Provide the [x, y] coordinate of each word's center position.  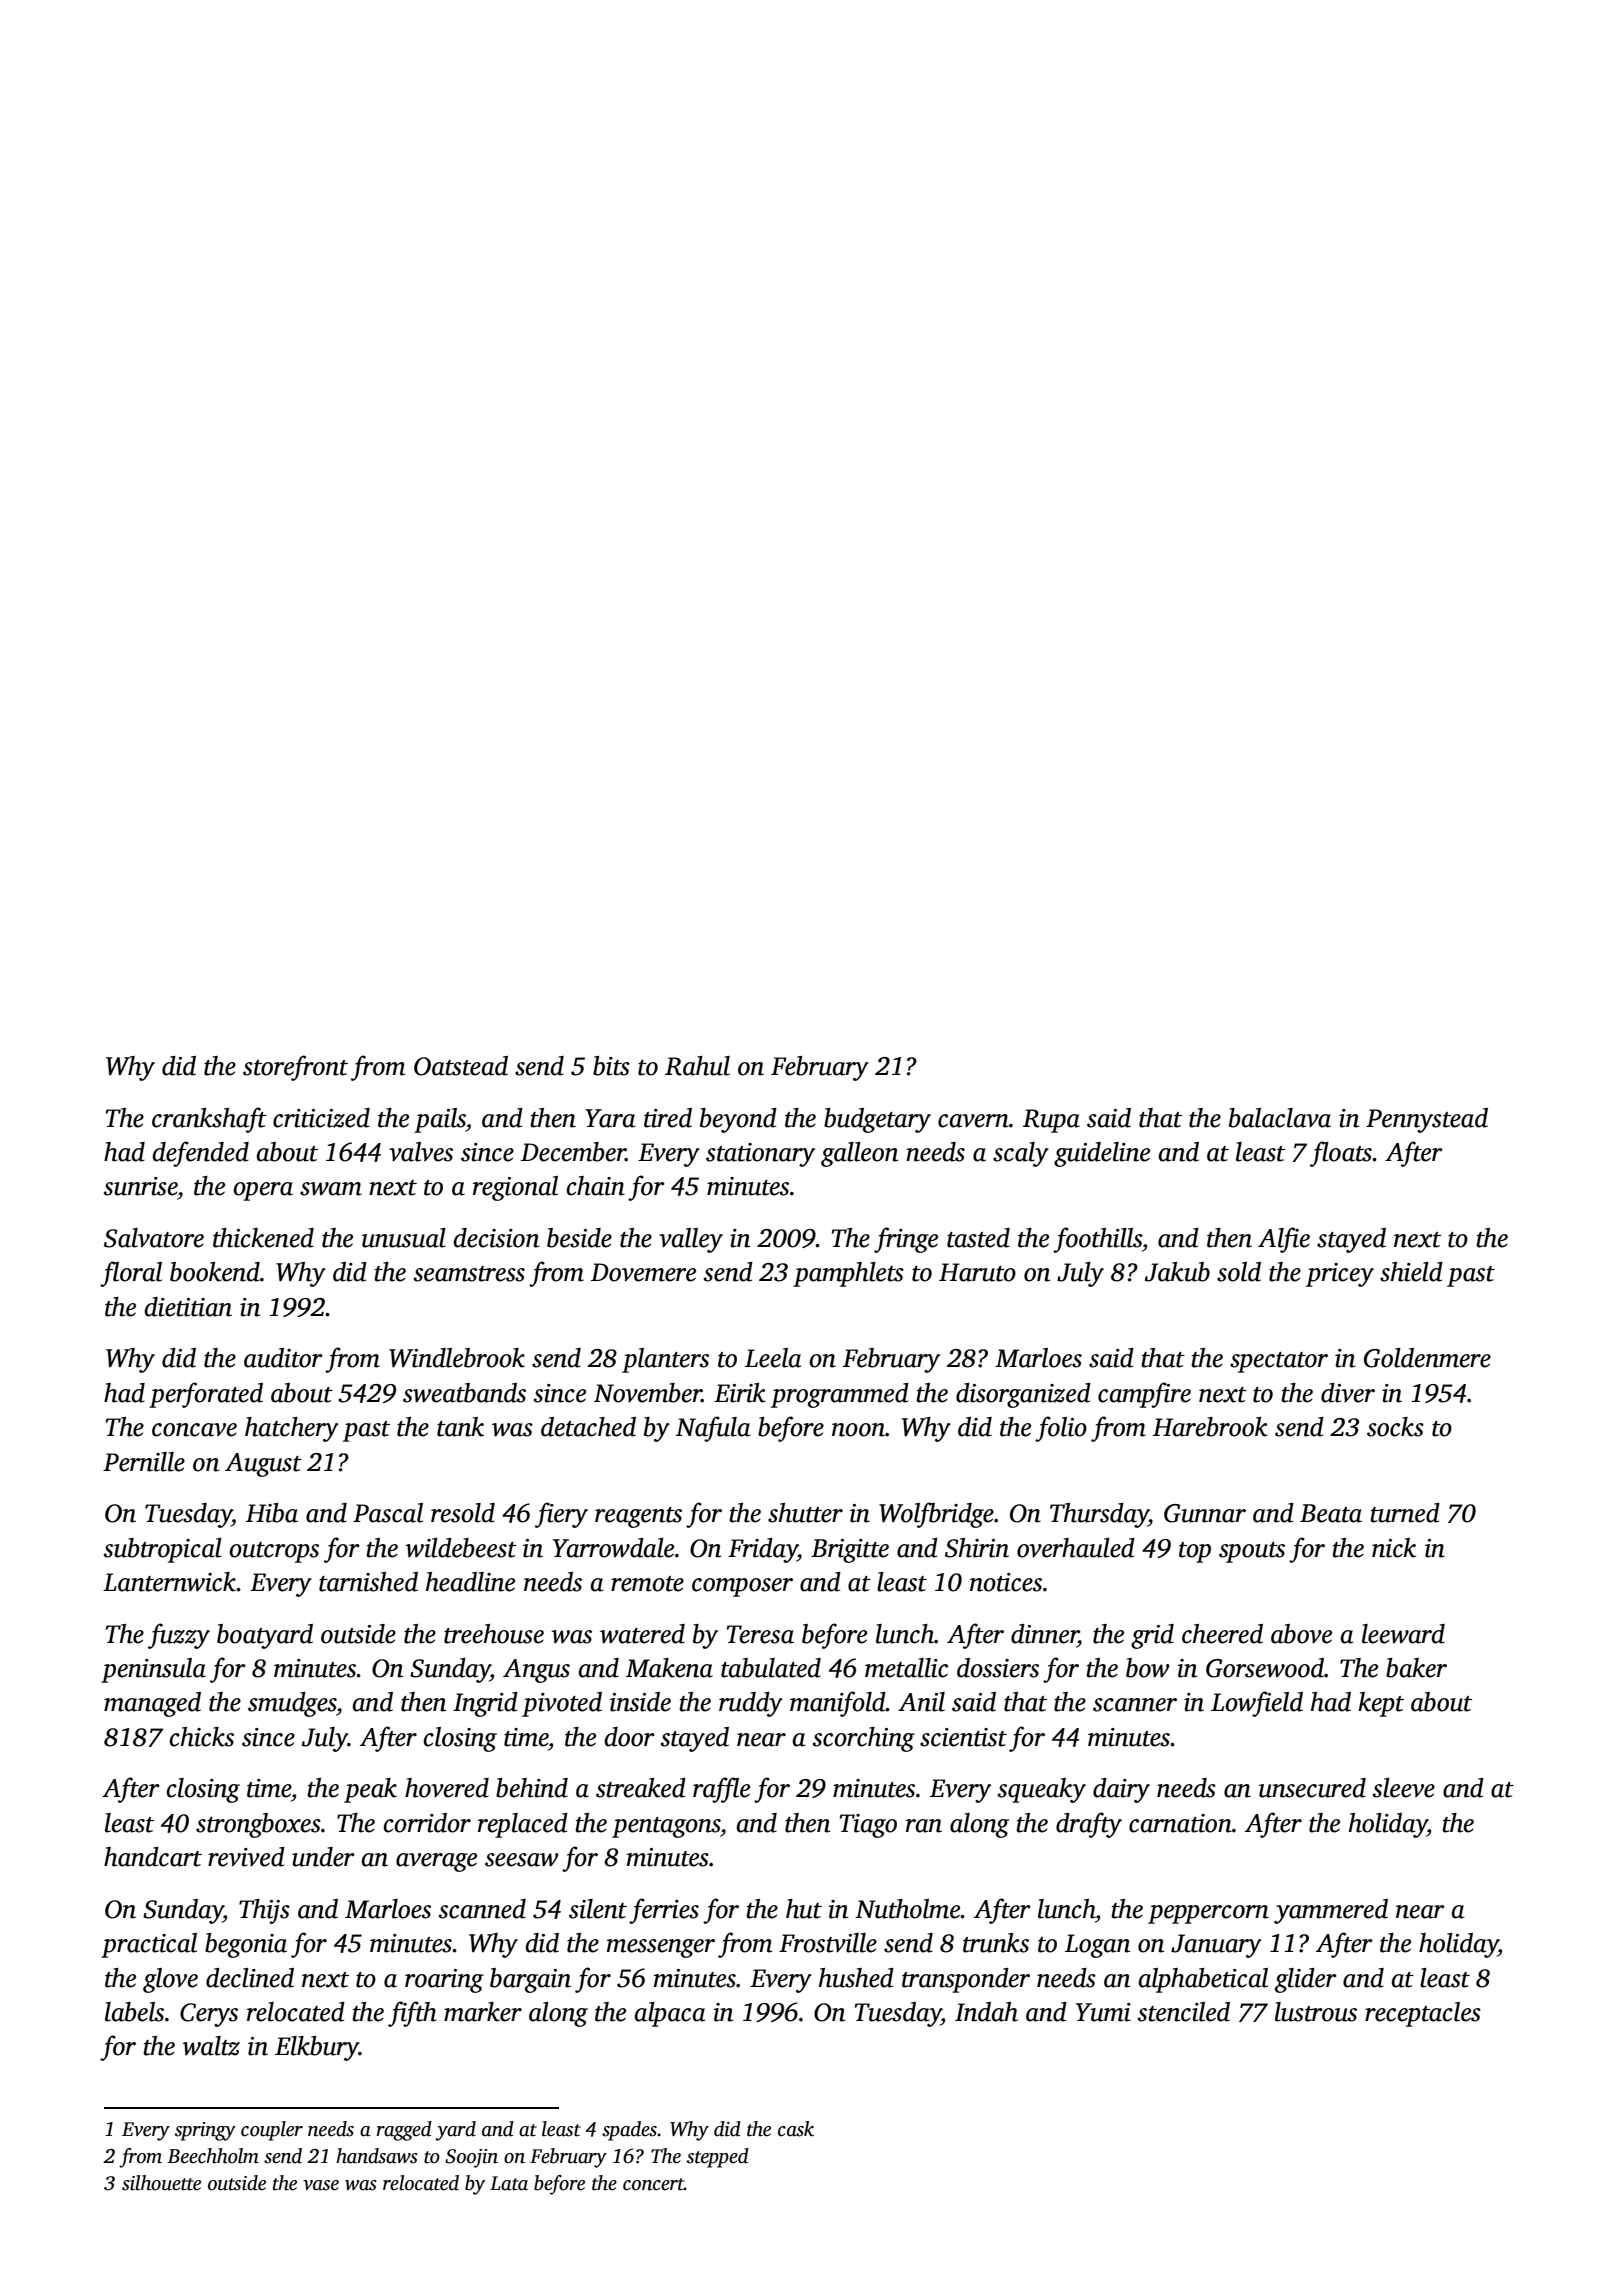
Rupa [1051, 1121]
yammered [1331, 1911]
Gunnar [1205, 1513]
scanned [482, 1909]
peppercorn [1208, 1914]
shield [1411, 1272]
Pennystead [1427, 1120]
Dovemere [643, 1272]
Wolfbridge [936, 1515]
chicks [201, 1737]
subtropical [163, 1550]
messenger [661, 1948]
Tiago [868, 1826]
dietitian [188, 1307]
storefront [295, 1068]
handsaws [377, 2156]
